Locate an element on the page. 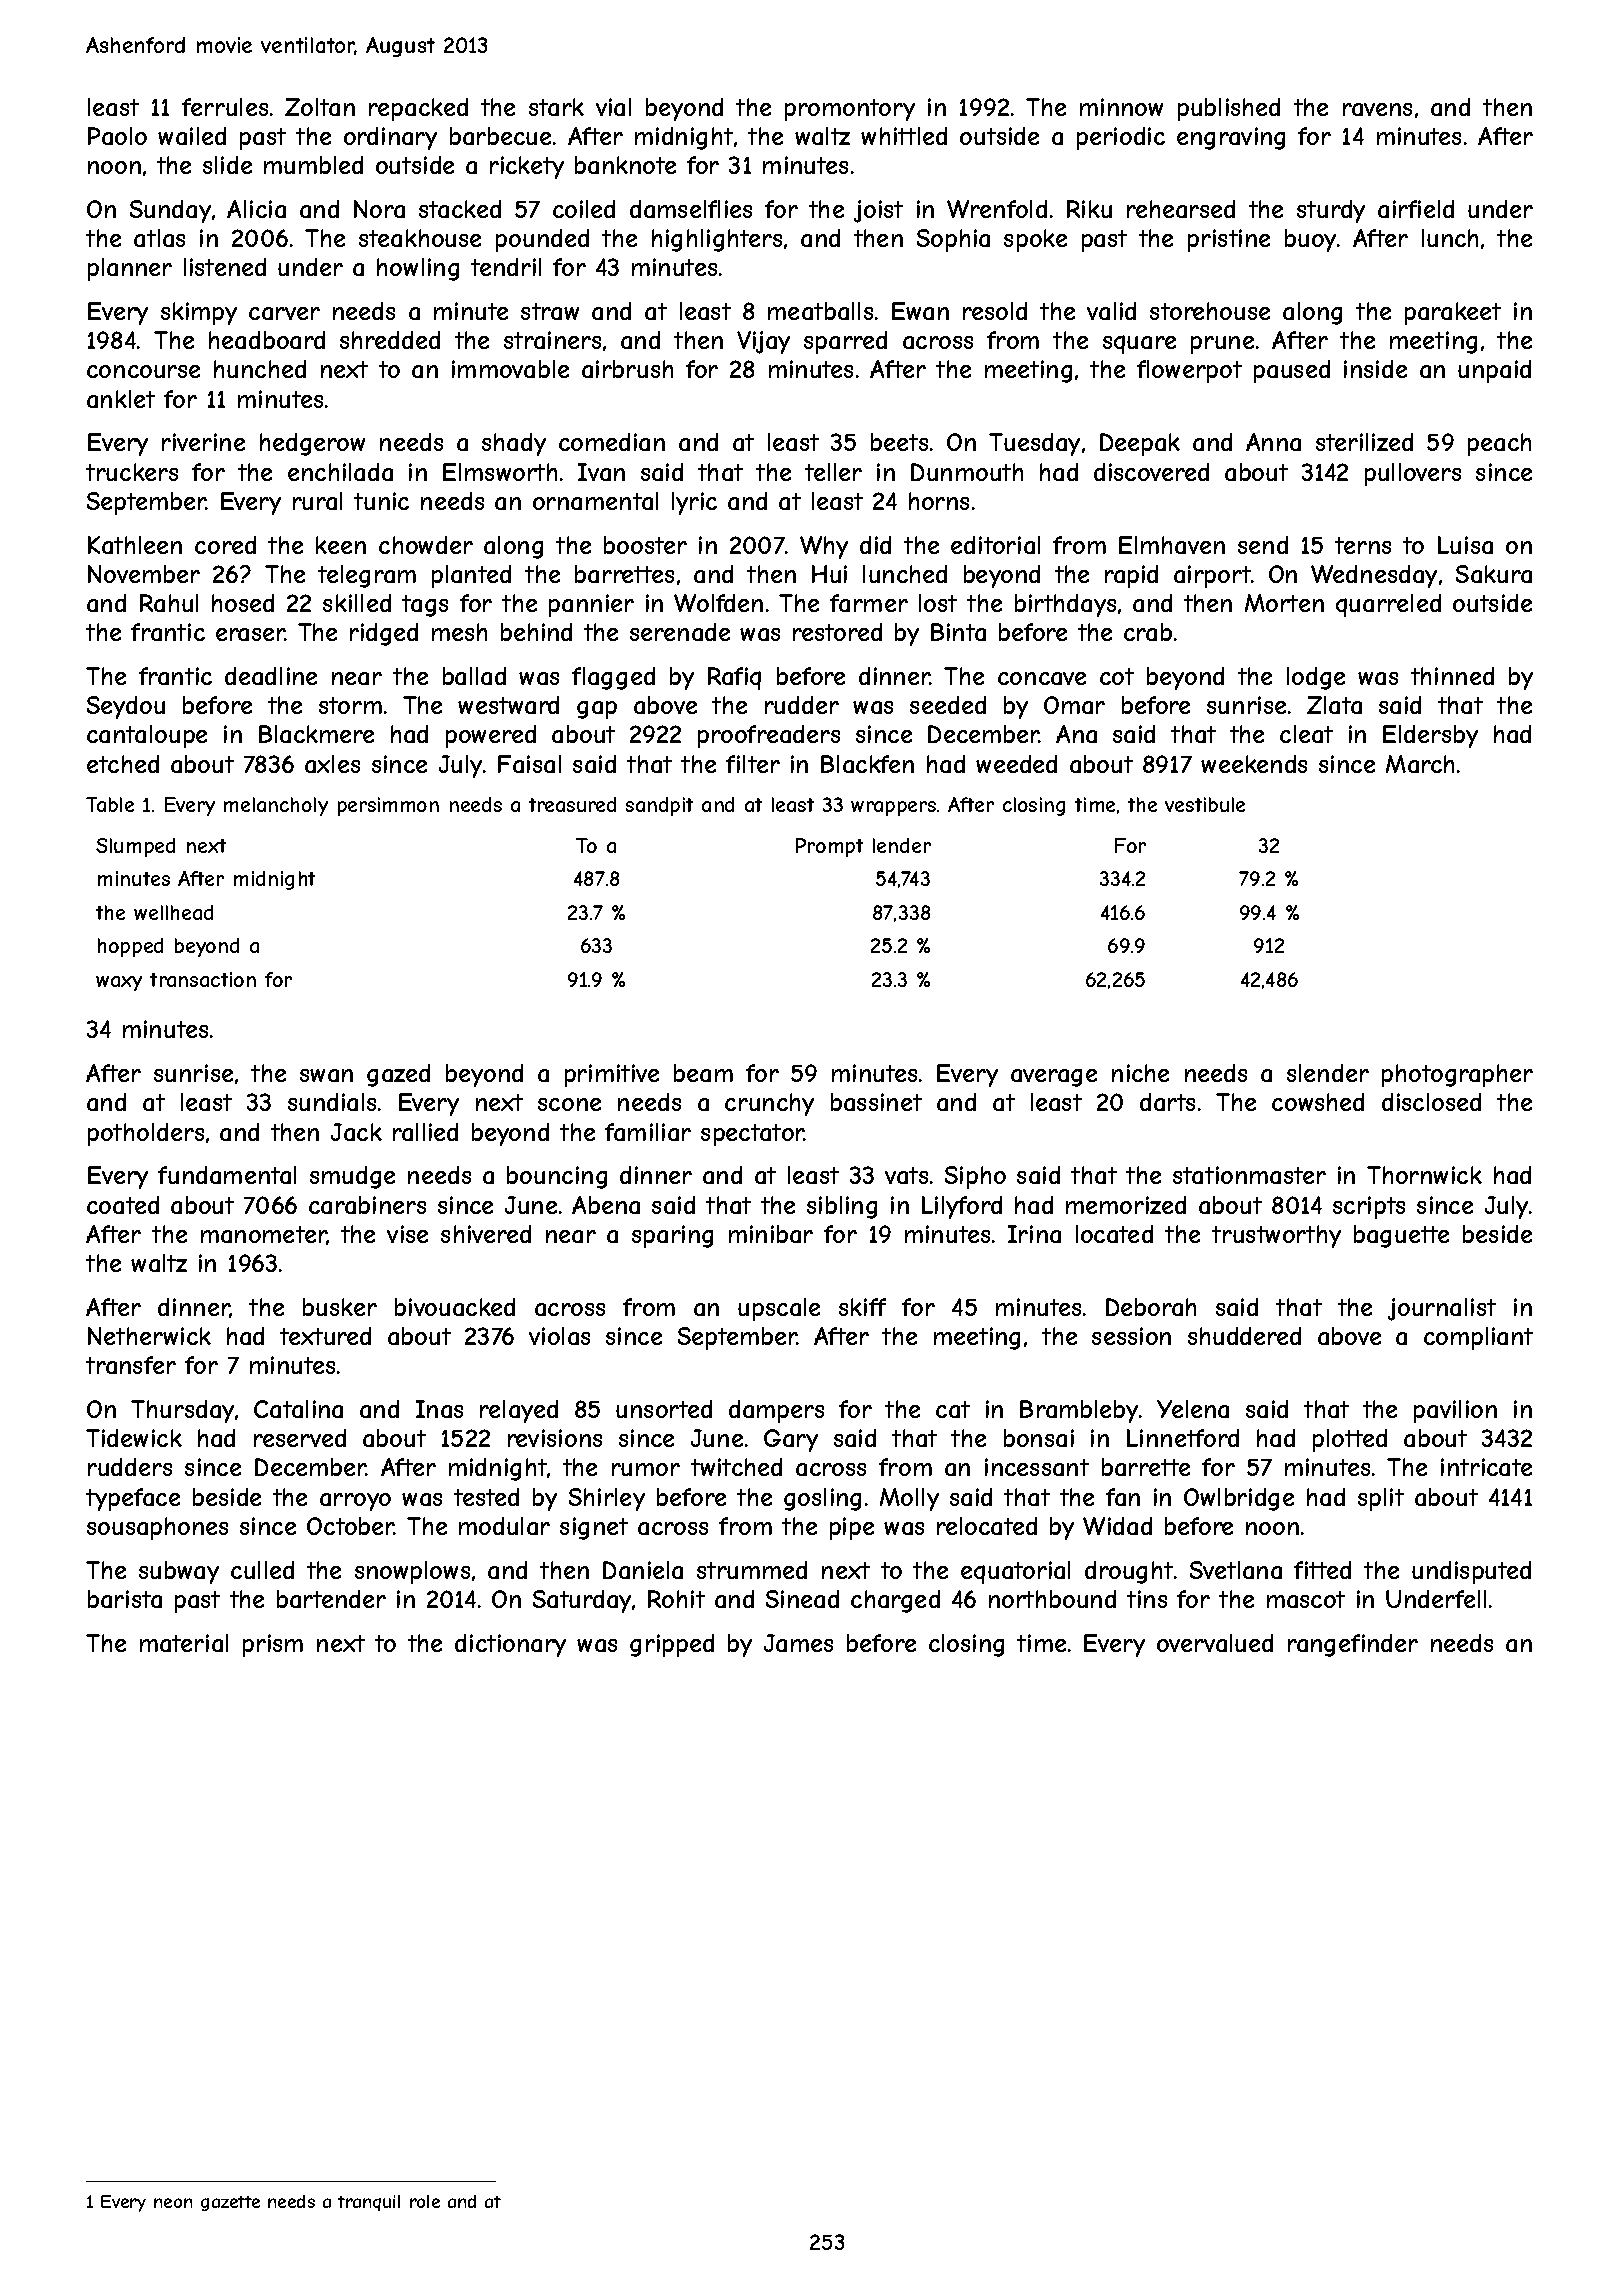 The image size is (1620, 2292). November is located at coordinates (144, 574).
